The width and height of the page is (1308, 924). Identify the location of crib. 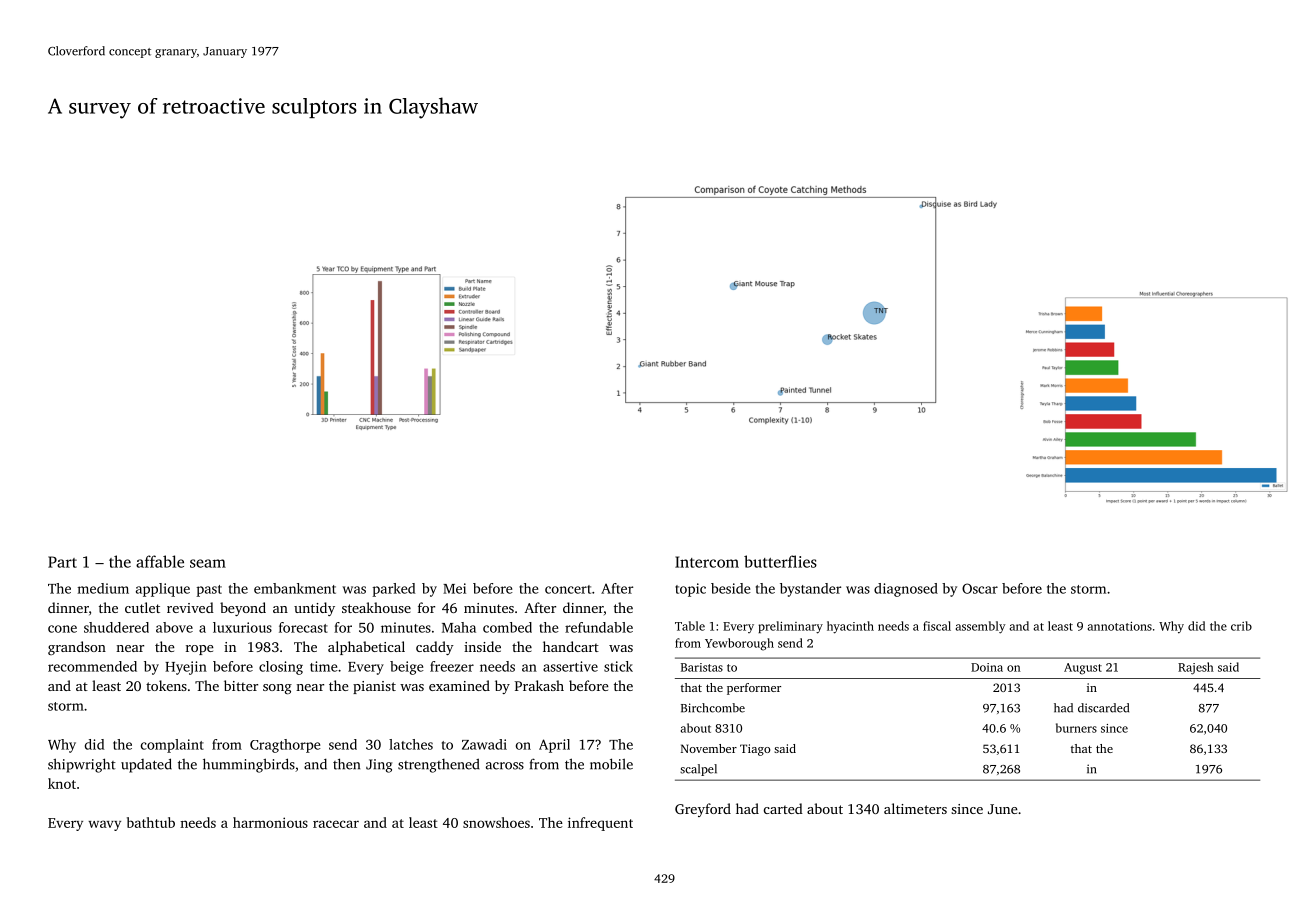
(1241, 626).
